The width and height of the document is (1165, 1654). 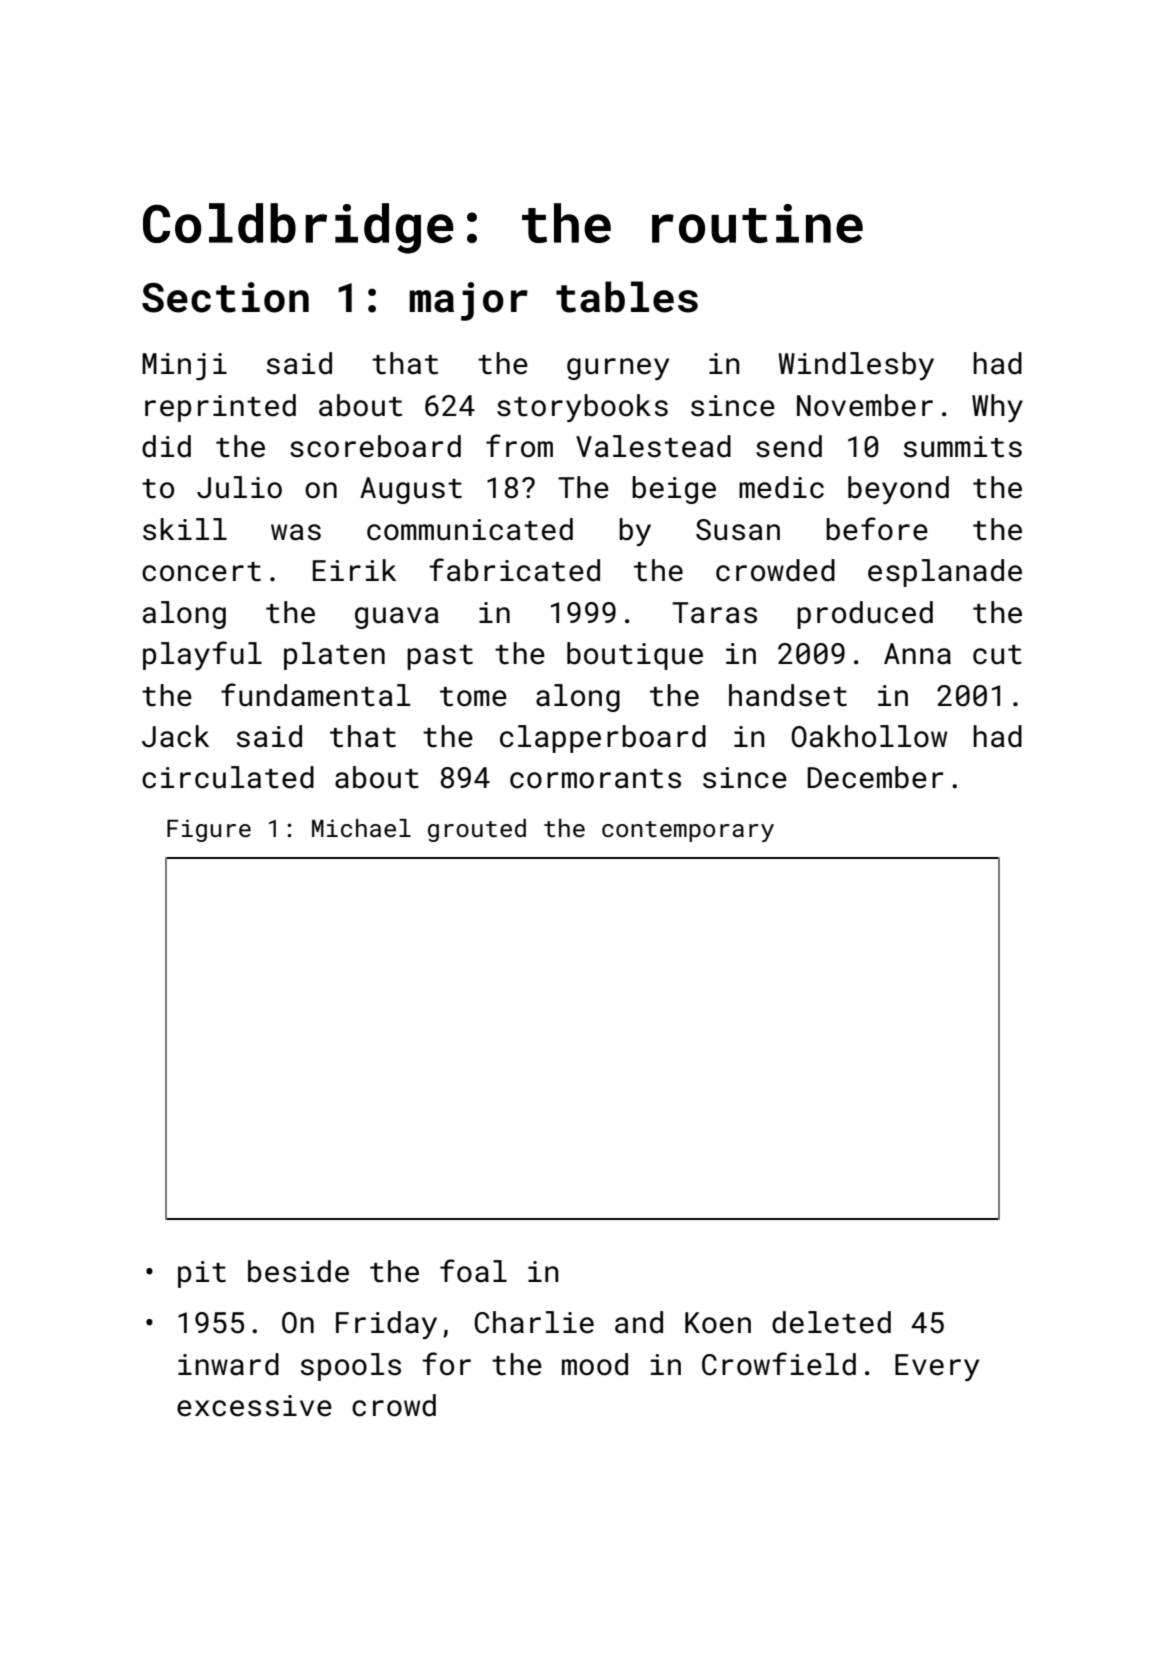 I want to click on Susan, so click(x=738, y=530).
